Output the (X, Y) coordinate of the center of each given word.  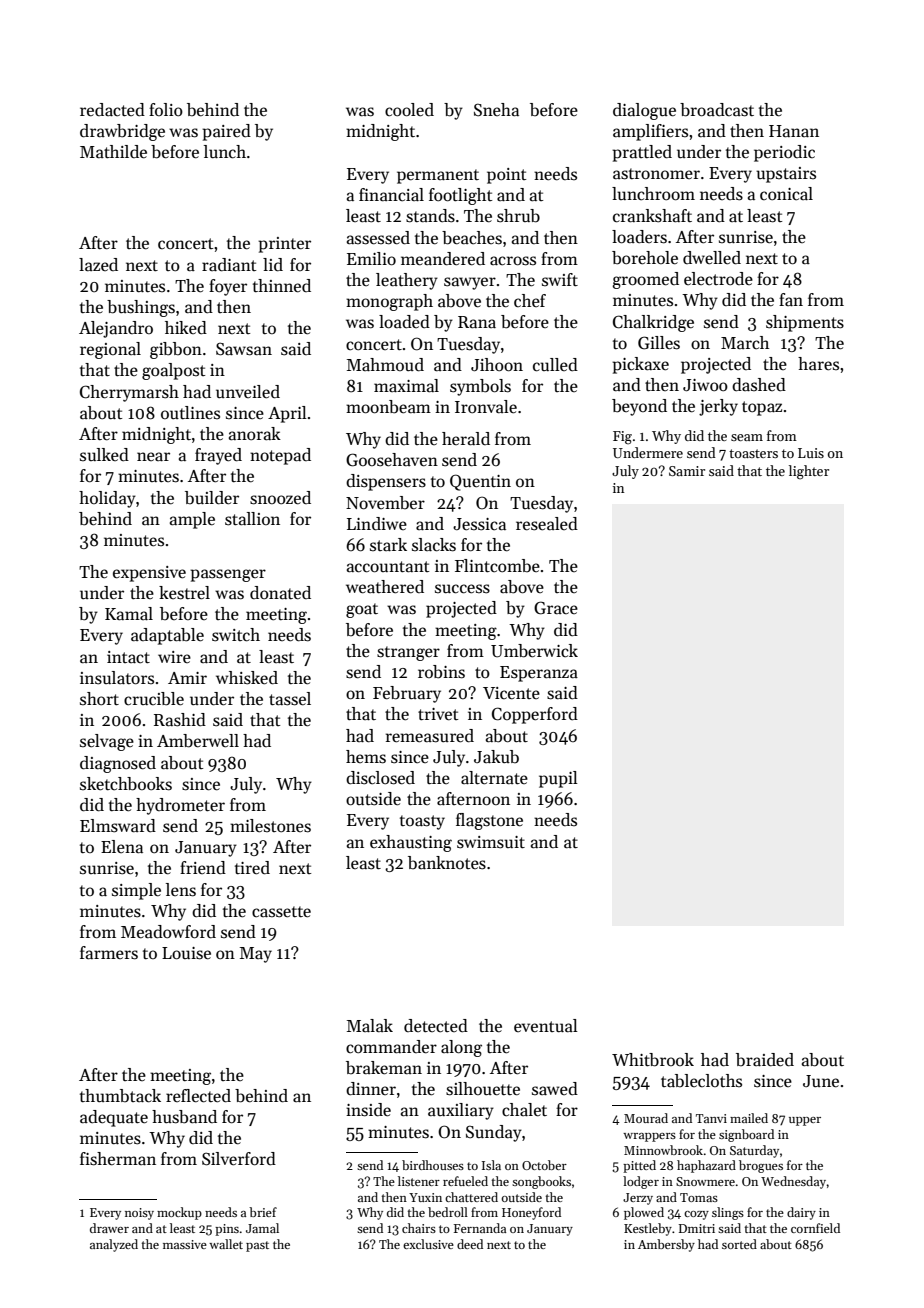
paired (226, 132)
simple (136, 891)
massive (185, 1244)
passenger (228, 575)
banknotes (447, 863)
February (407, 694)
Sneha (496, 110)
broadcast (717, 110)
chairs (419, 1228)
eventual (546, 1026)
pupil (558, 779)
